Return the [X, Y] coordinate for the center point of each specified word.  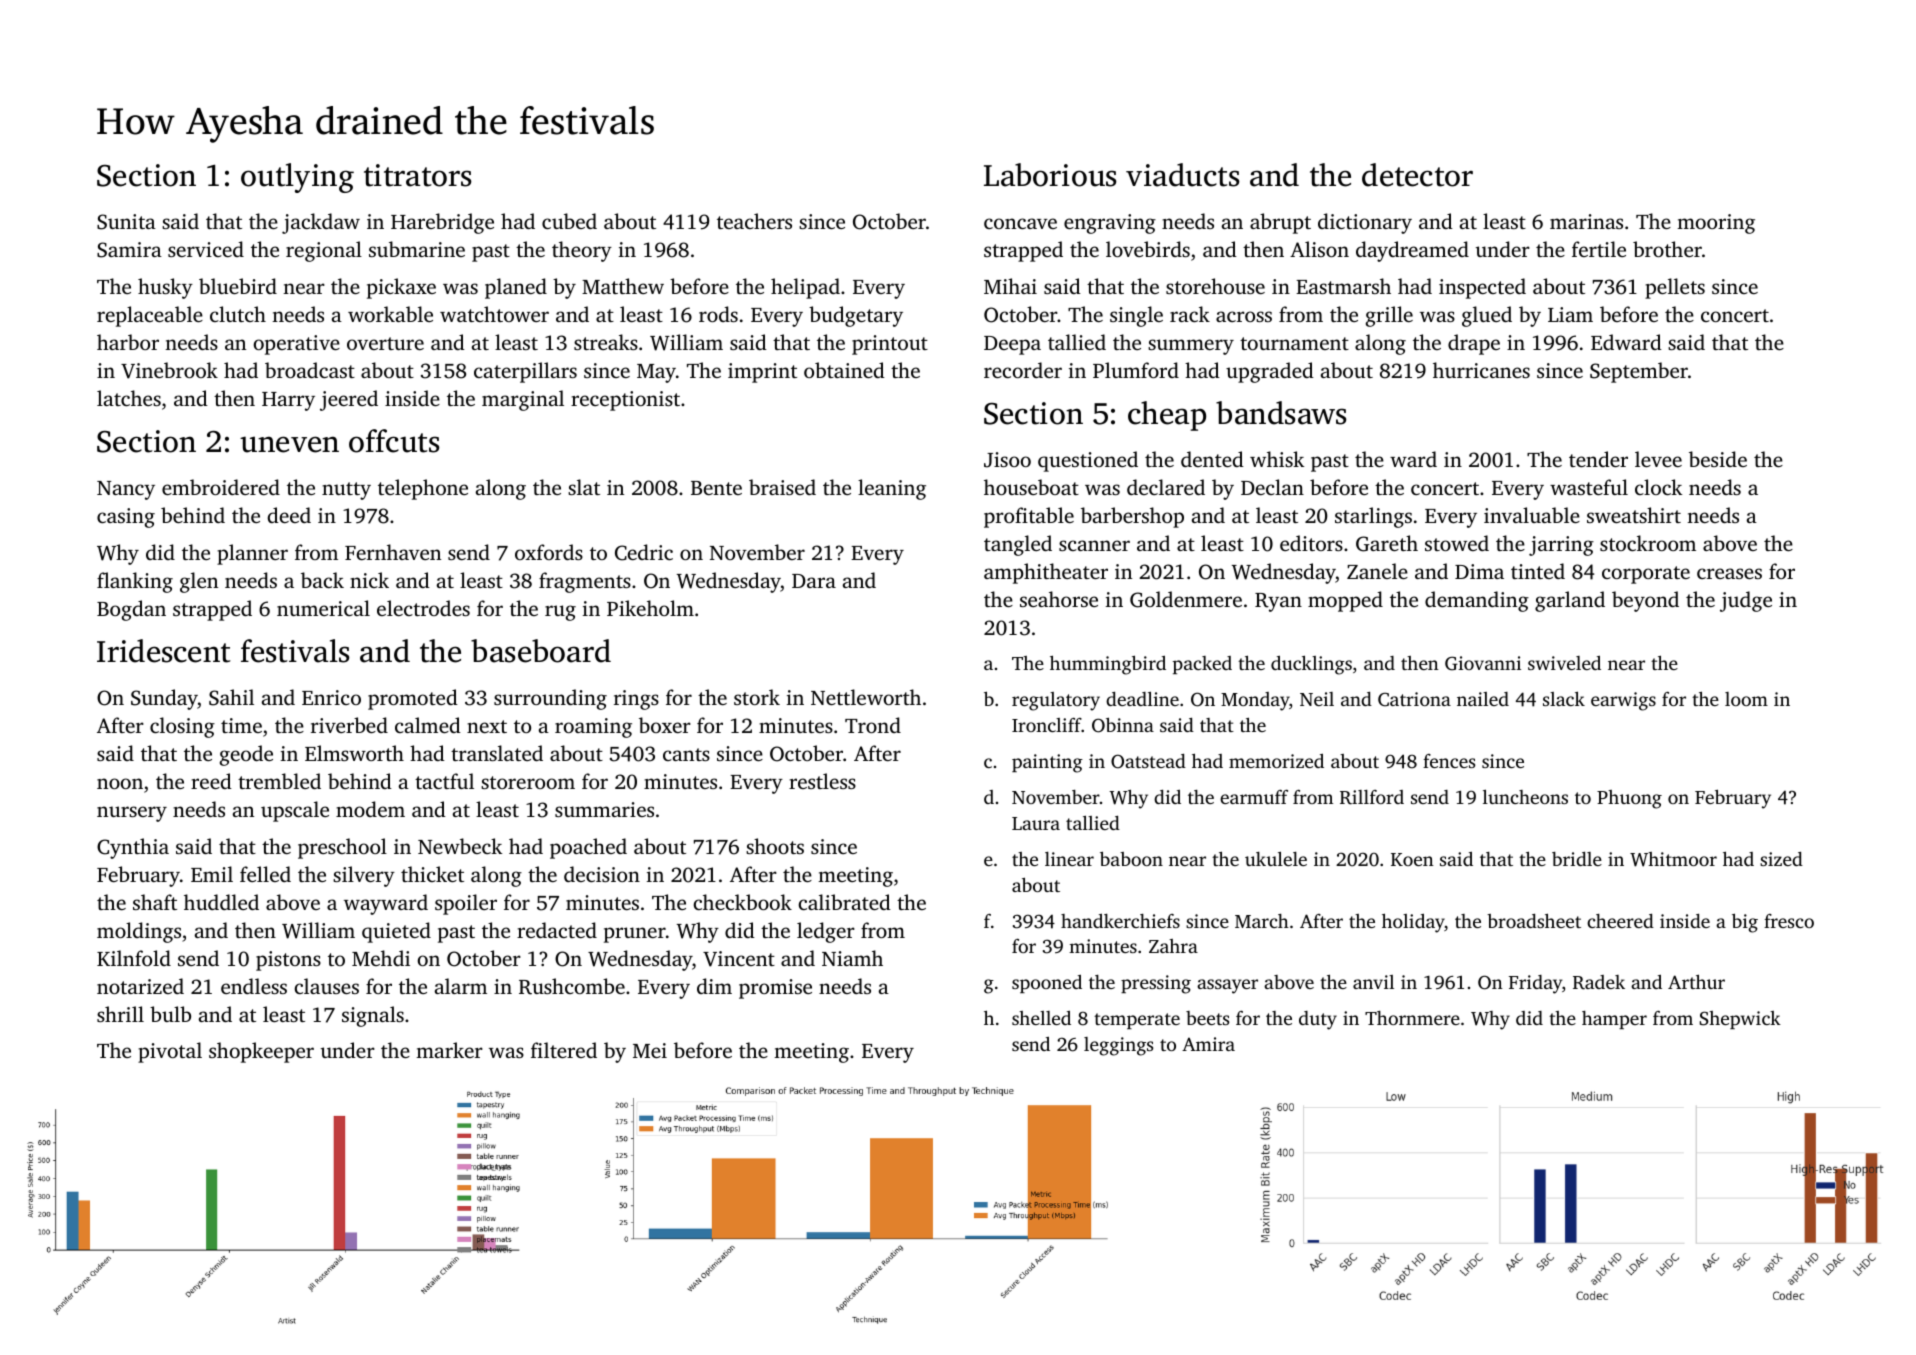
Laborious [1050, 175]
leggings [1118, 1046]
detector [1417, 175]
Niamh [852, 958]
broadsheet [1534, 920]
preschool [342, 848]
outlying [297, 178]
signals [373, 1016]
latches [129, 398]
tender [1598, 459]
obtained [844, 370]
